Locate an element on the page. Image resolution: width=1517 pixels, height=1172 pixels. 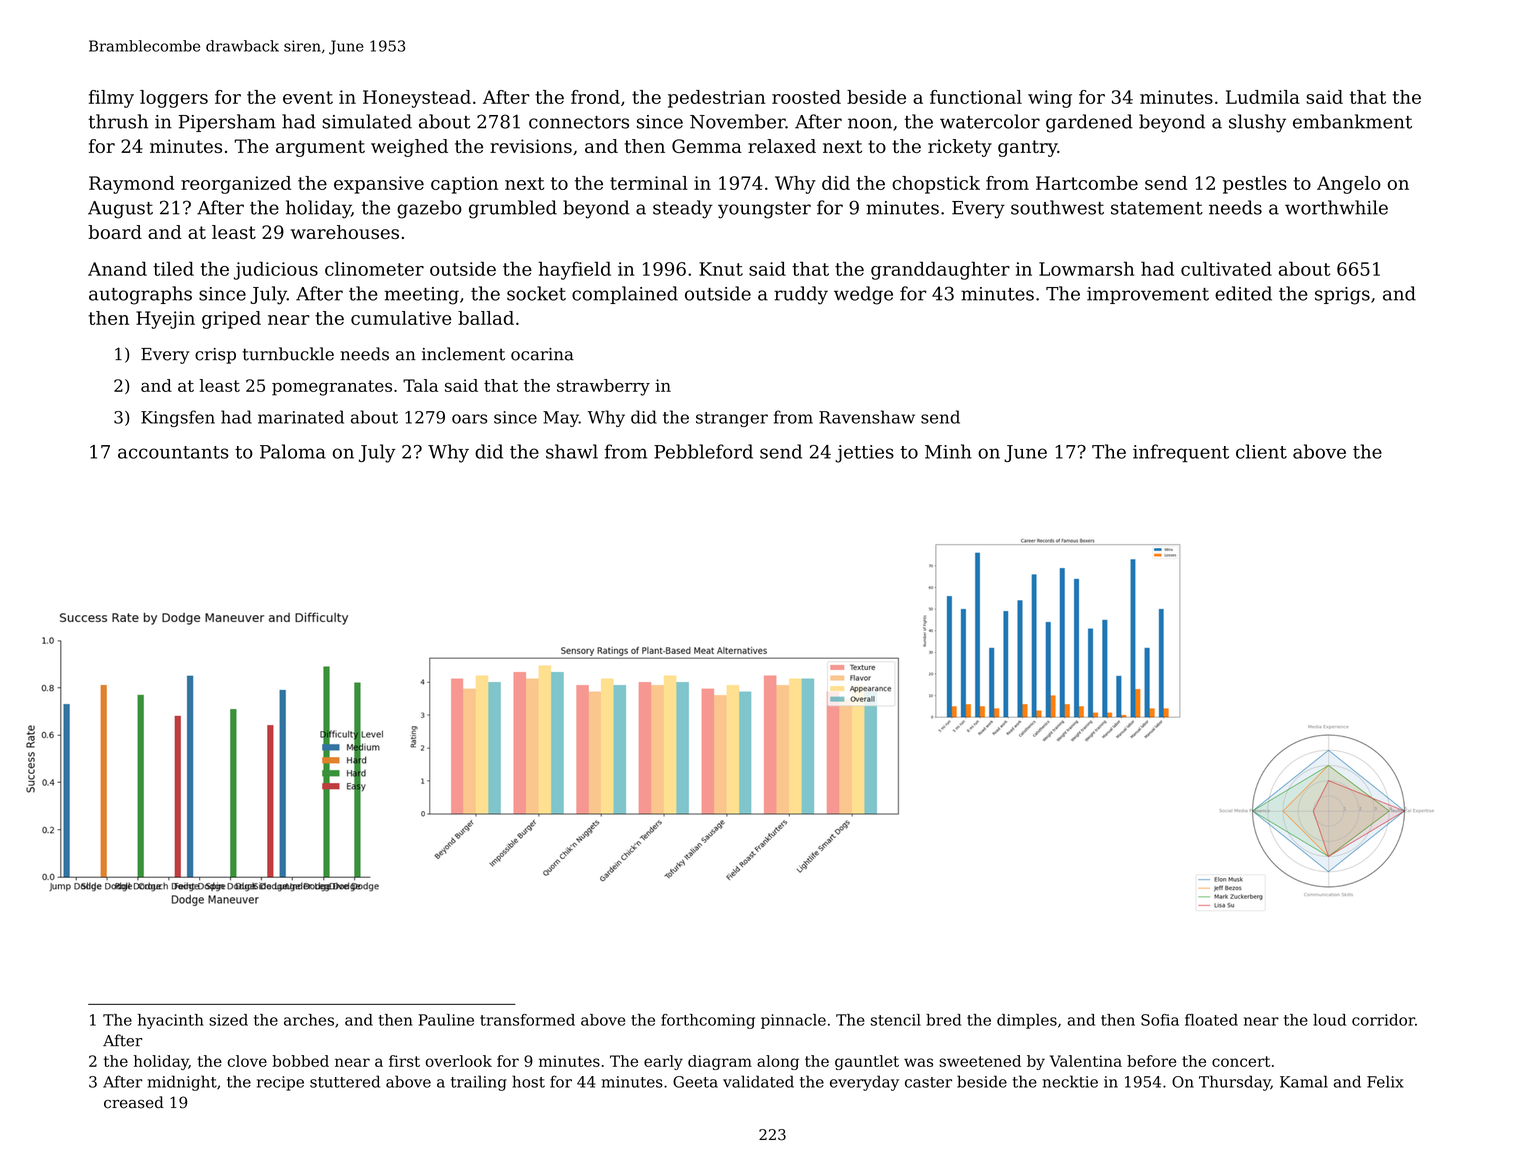
forthcoming is located at coordinates (708, 1021).
